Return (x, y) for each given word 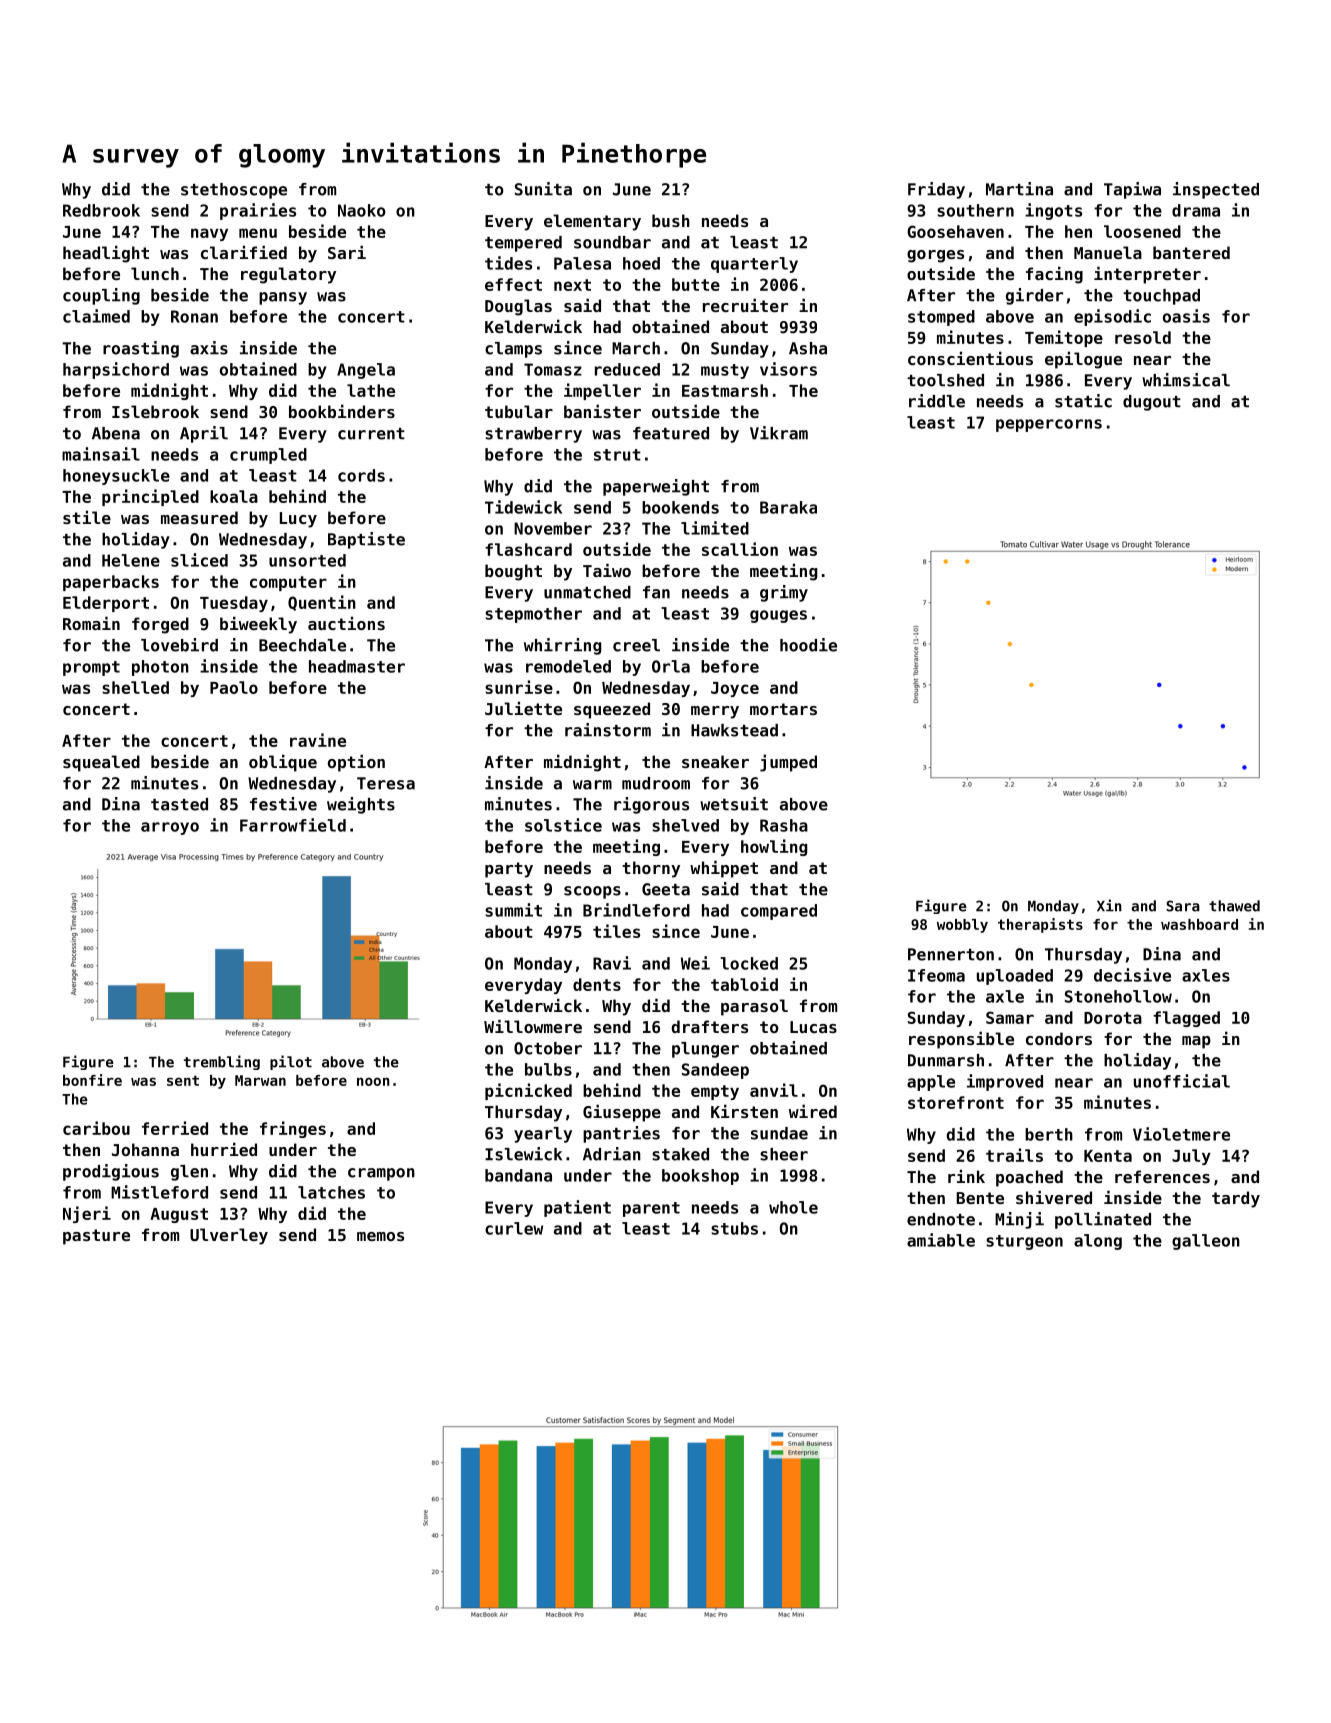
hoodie (808, 645)
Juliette (523, 708)
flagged (1186, 1019)
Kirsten (744, 1111)
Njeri (87, 1214)
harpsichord (116, 370)
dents (597, 984)
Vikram (779, 433)
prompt (91, 668)
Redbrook (101, 210)
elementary (592, 222)
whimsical (1186, 380)
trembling (222, 1062)
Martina (1019, 189)
